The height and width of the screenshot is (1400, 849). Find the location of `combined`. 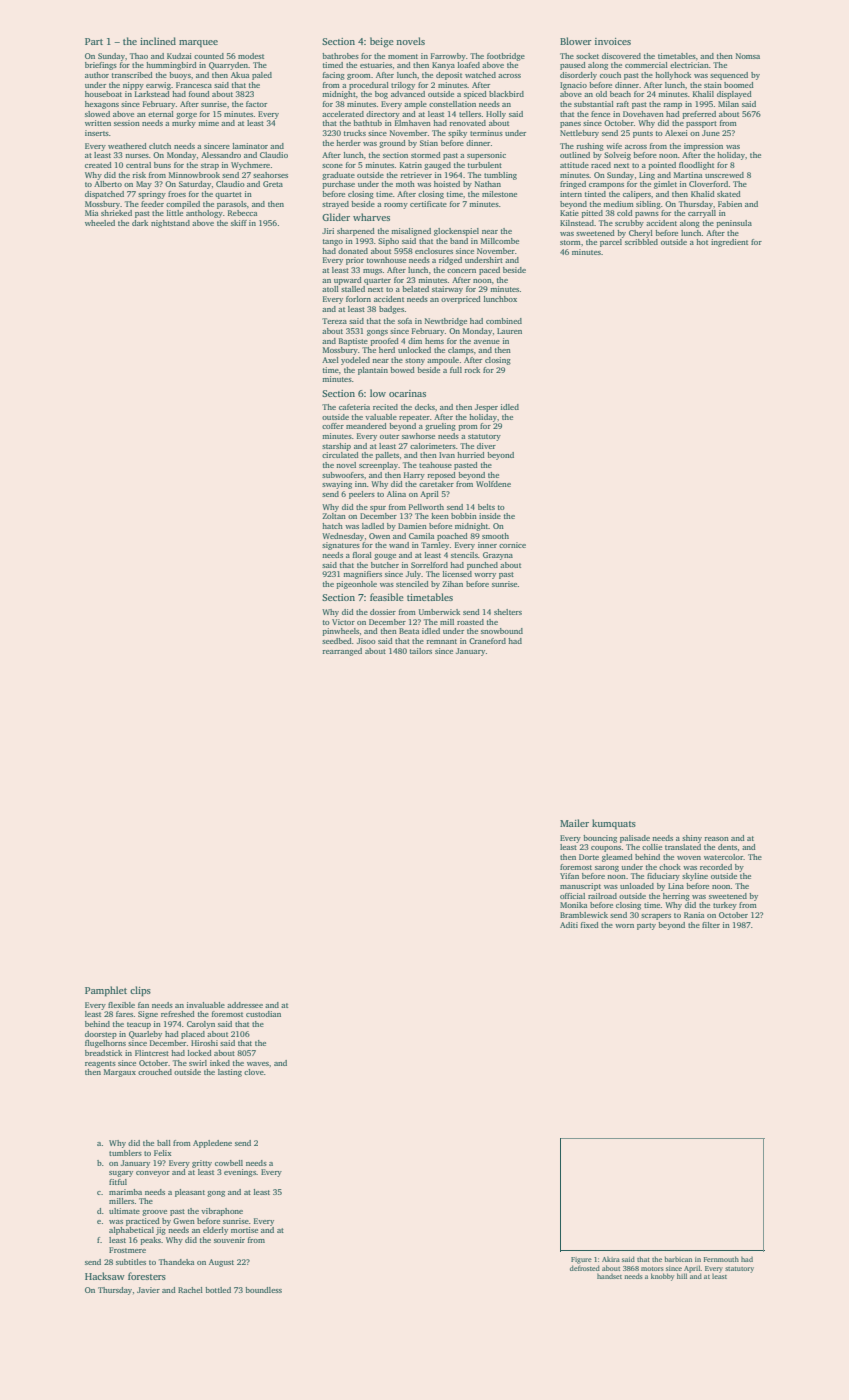

combined is located at coordinates (504, 321).
